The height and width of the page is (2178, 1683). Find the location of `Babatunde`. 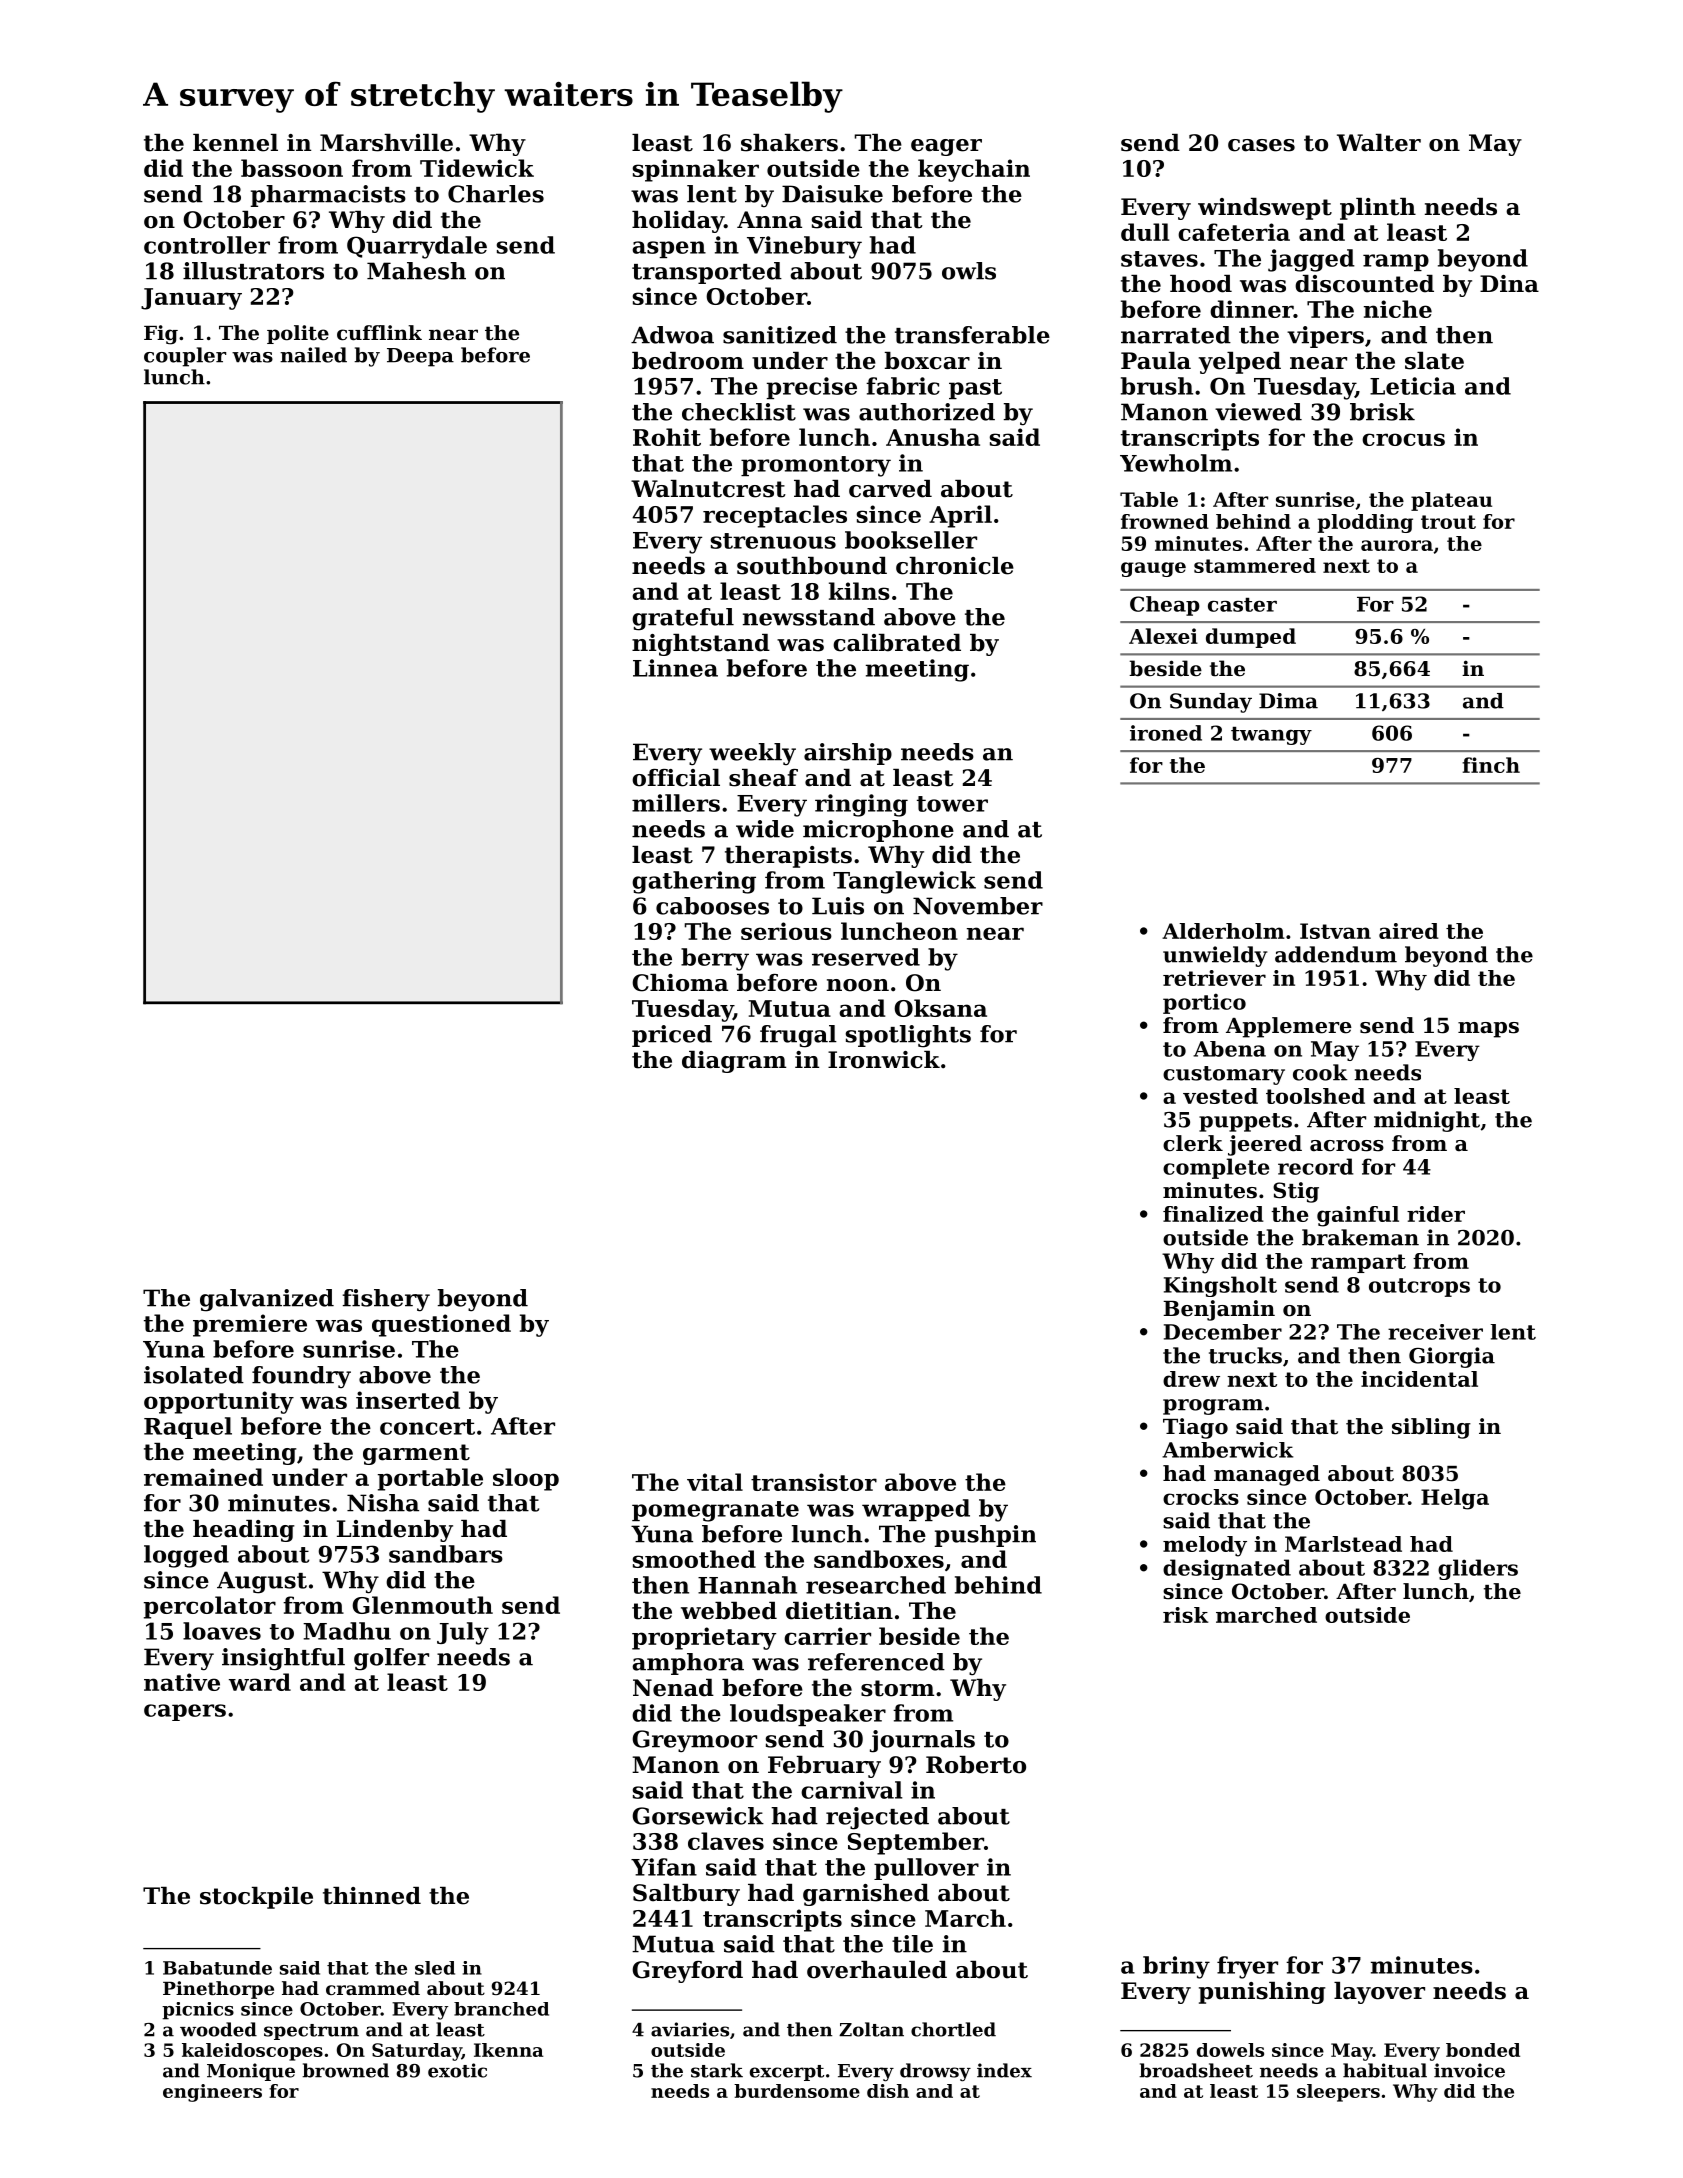

Babatunde is located at coordinates (217, 1968).
